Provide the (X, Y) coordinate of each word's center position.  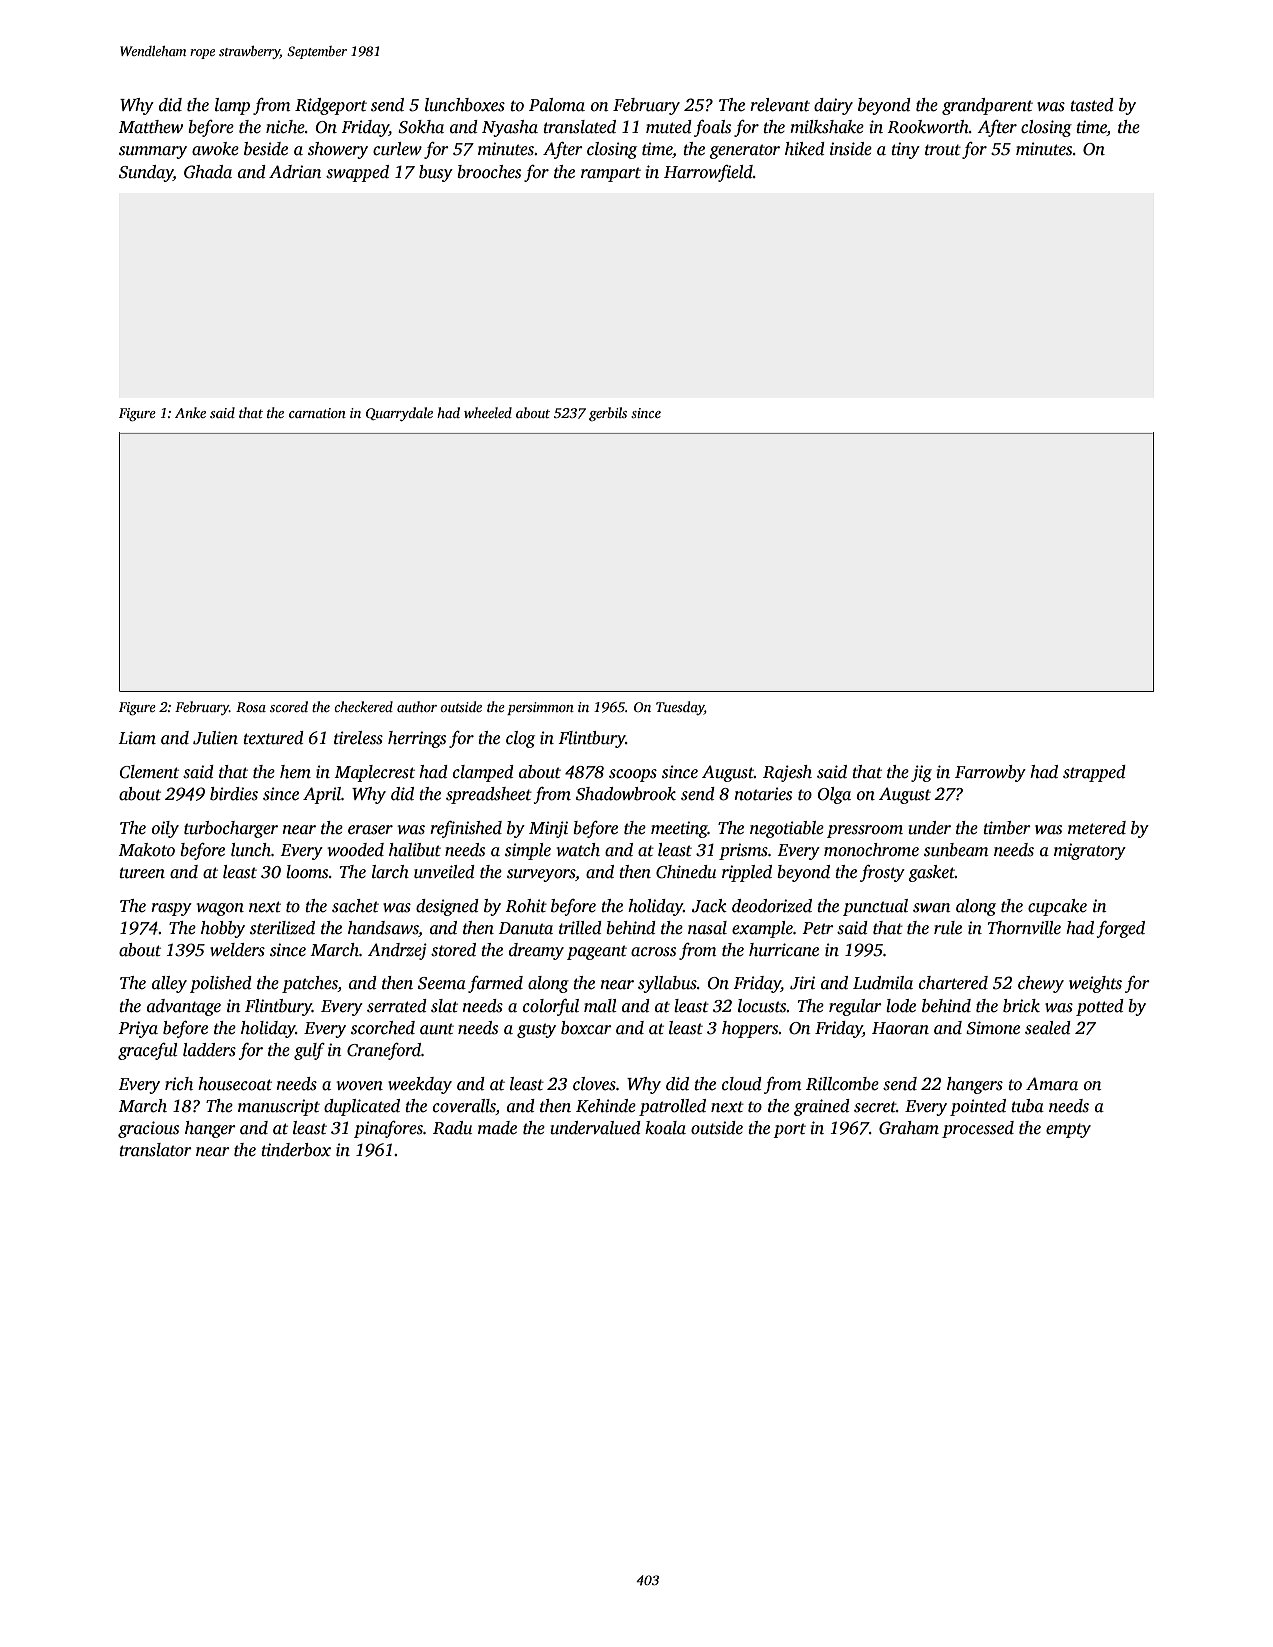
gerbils (608, 414)
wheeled (488, 412)
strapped (1094, 773)
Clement (149, 772)
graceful (148, 1051)
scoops (633, 775)
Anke (190, 412)
